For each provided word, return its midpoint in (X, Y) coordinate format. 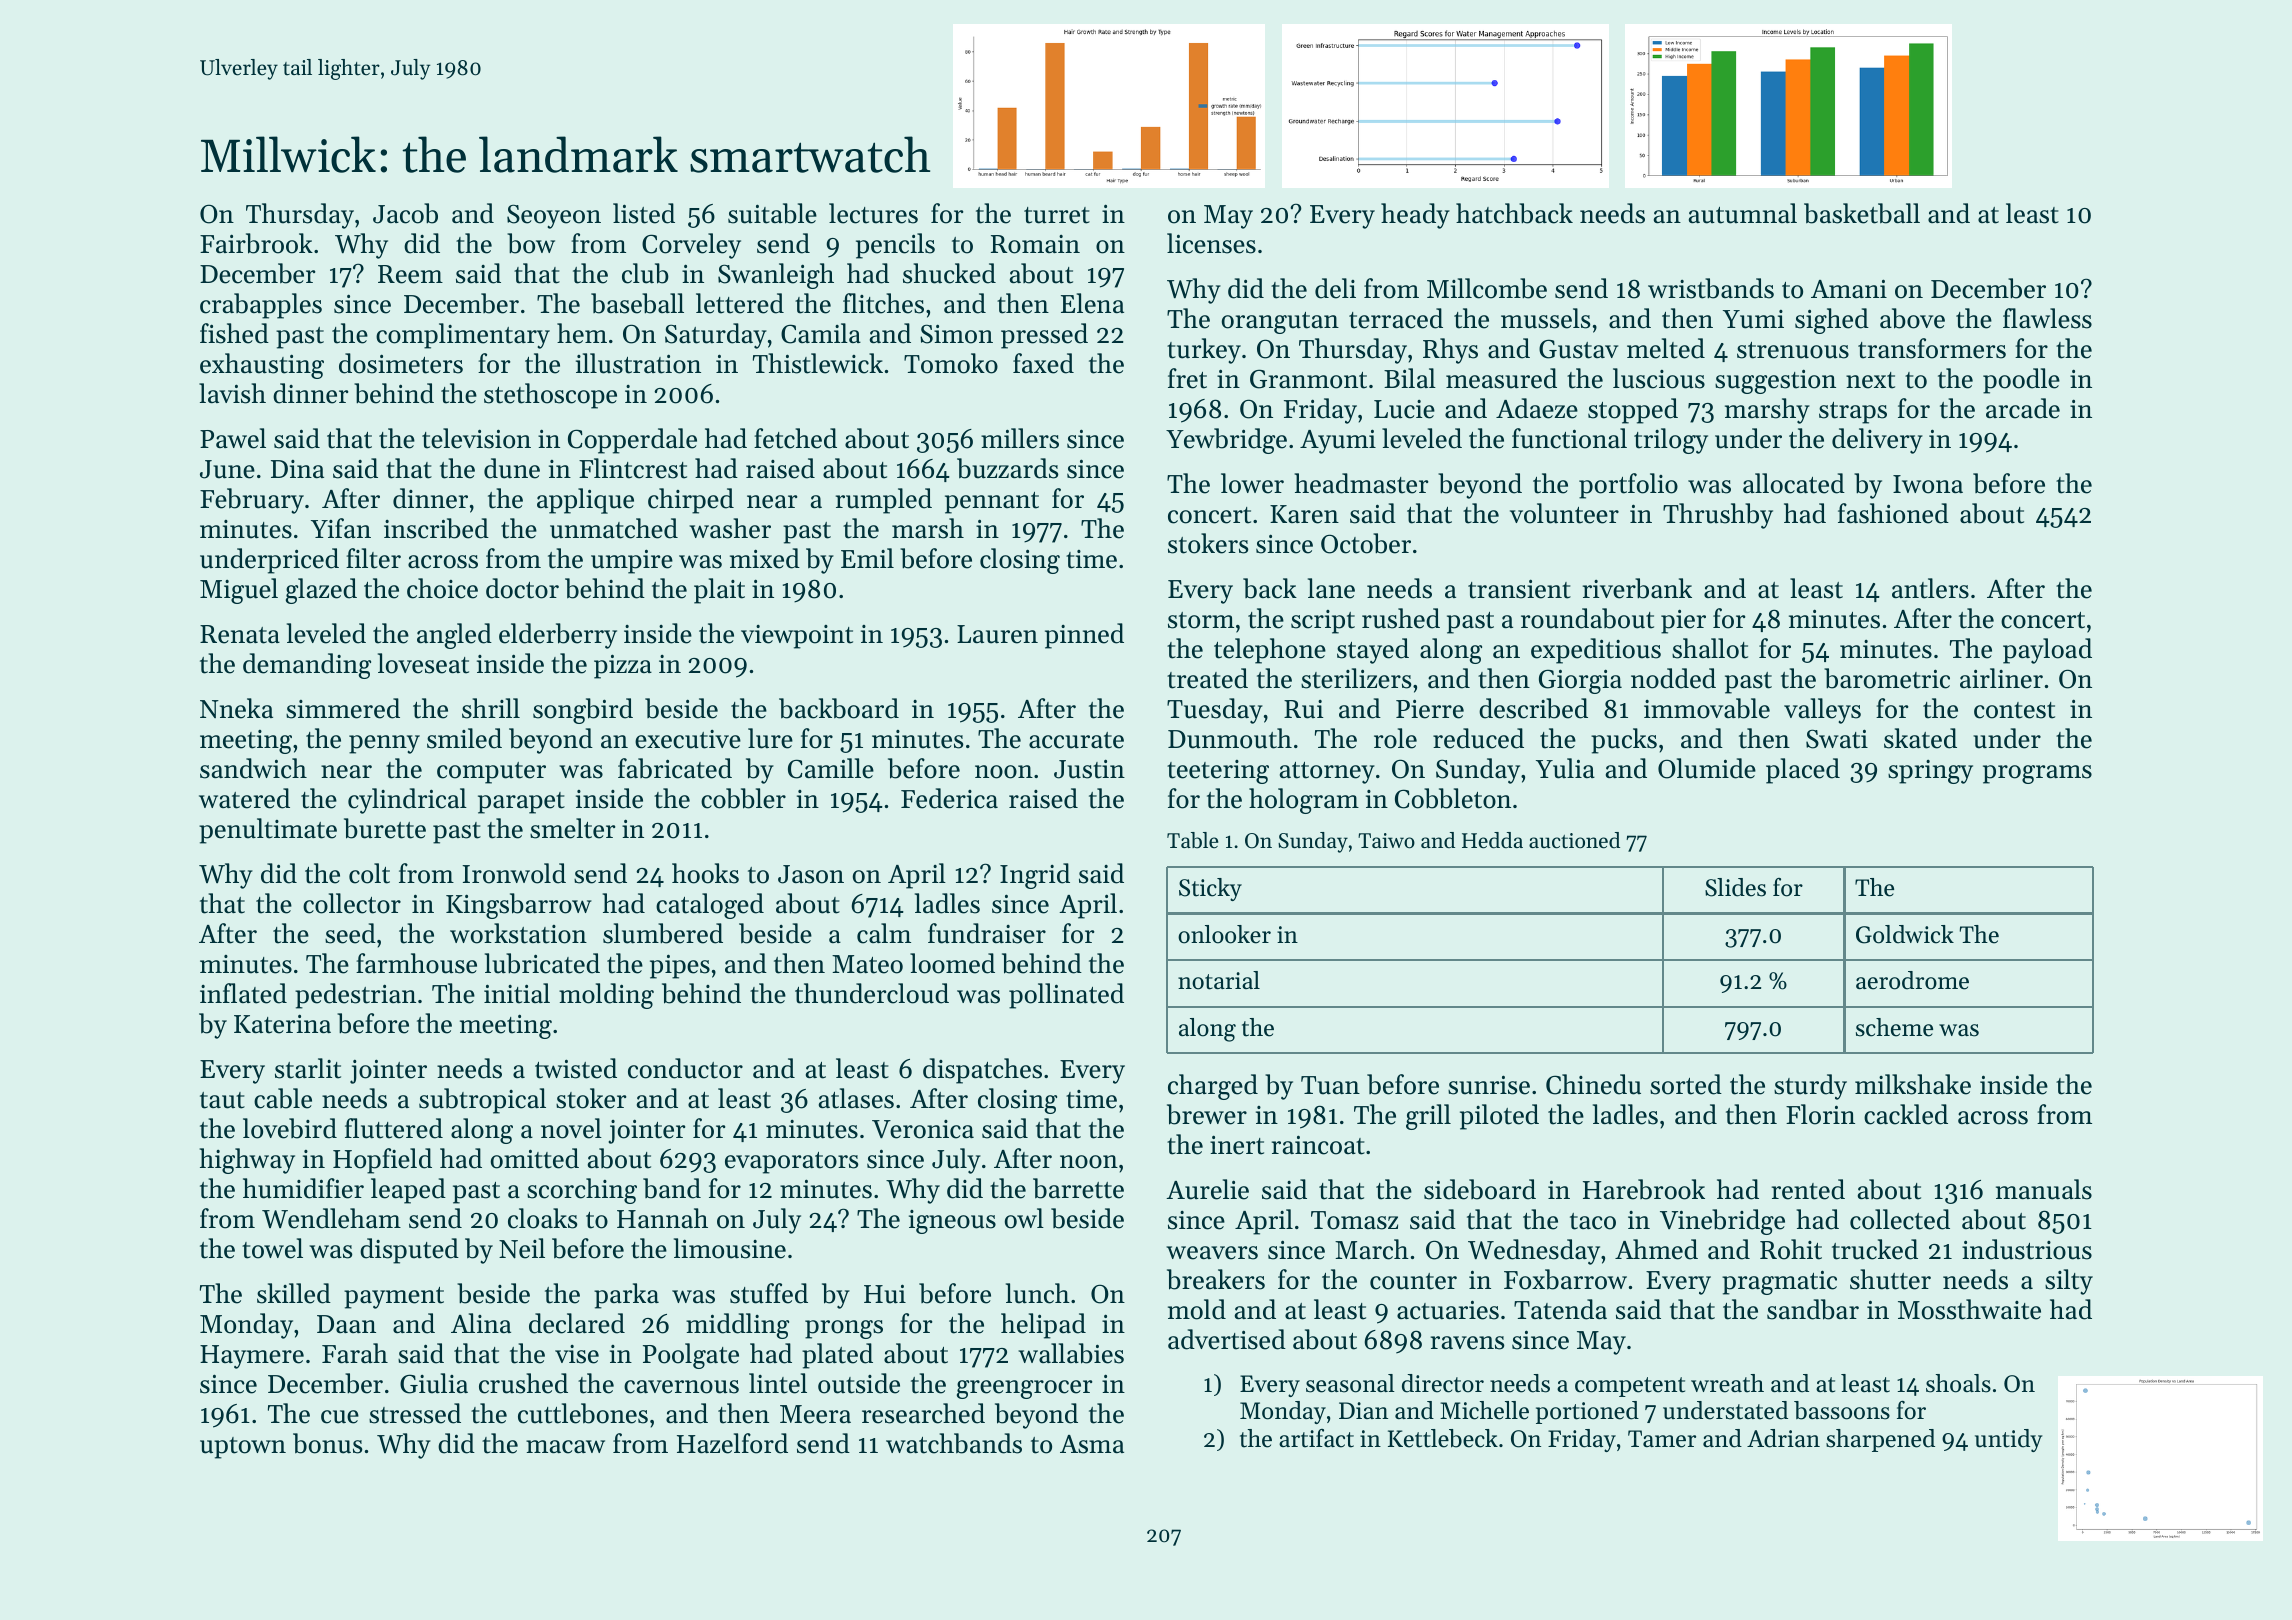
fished (234, 333)
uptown (243, 1448)
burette (385, 828)
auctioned (1574, 840)
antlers (1930, 588)
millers (1020, 438)
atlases (856, 1098)
